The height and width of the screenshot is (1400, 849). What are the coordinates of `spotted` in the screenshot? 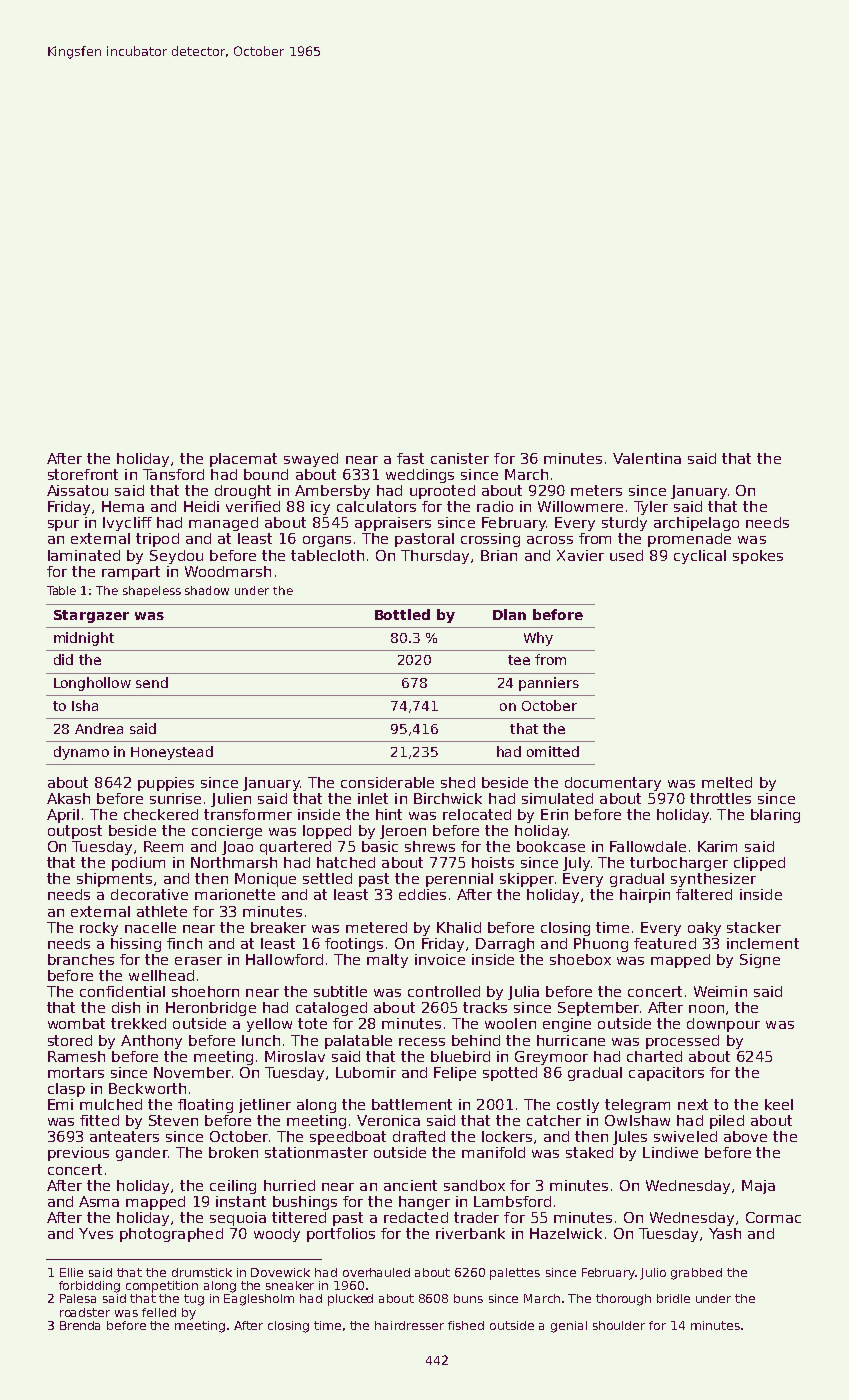 It's located at (510, 1074).
